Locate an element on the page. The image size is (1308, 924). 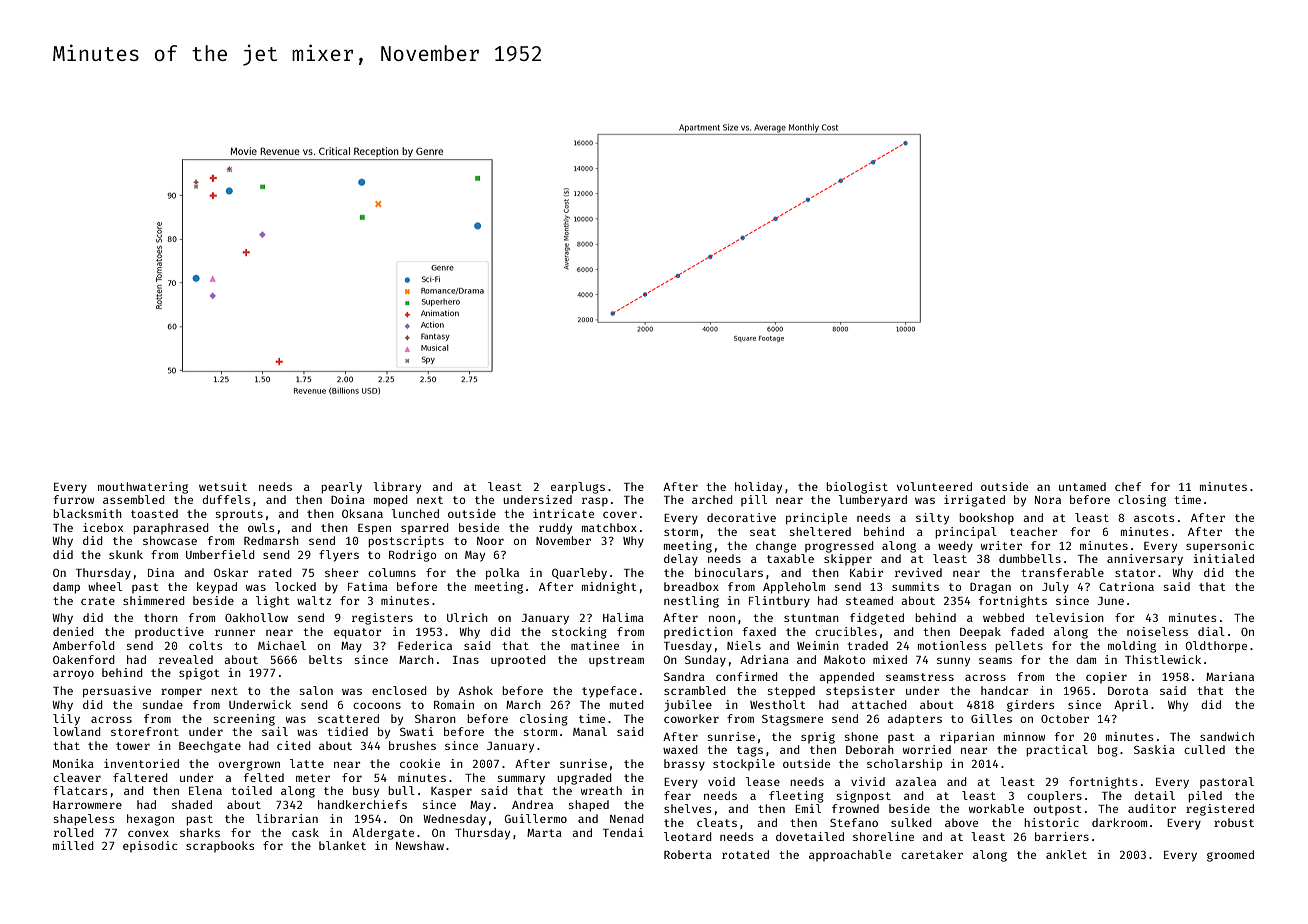
stepped is located at coordinates (791, 692).
